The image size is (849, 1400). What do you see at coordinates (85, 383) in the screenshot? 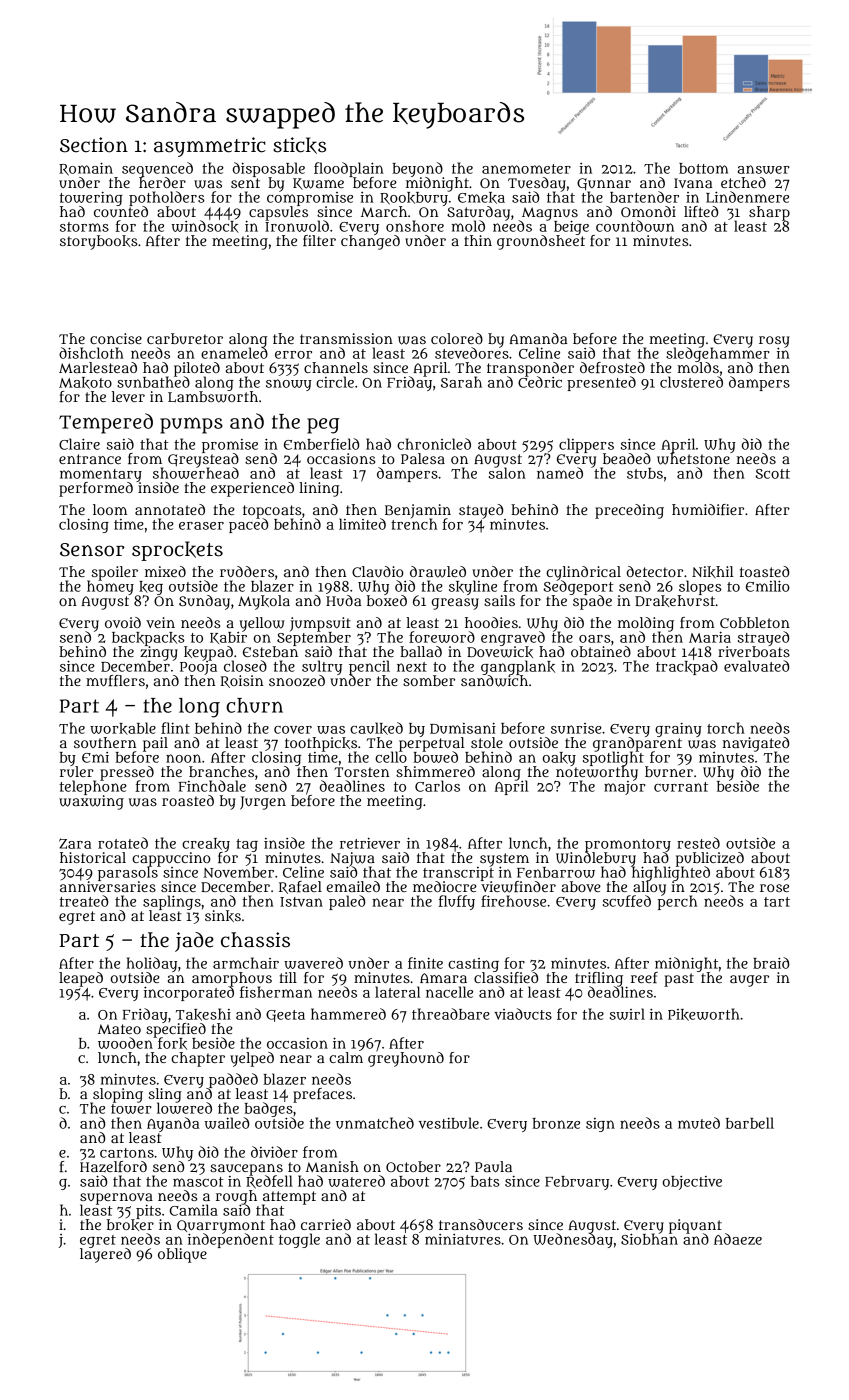
I see `Makoto` at bounding box center [85, 383].
